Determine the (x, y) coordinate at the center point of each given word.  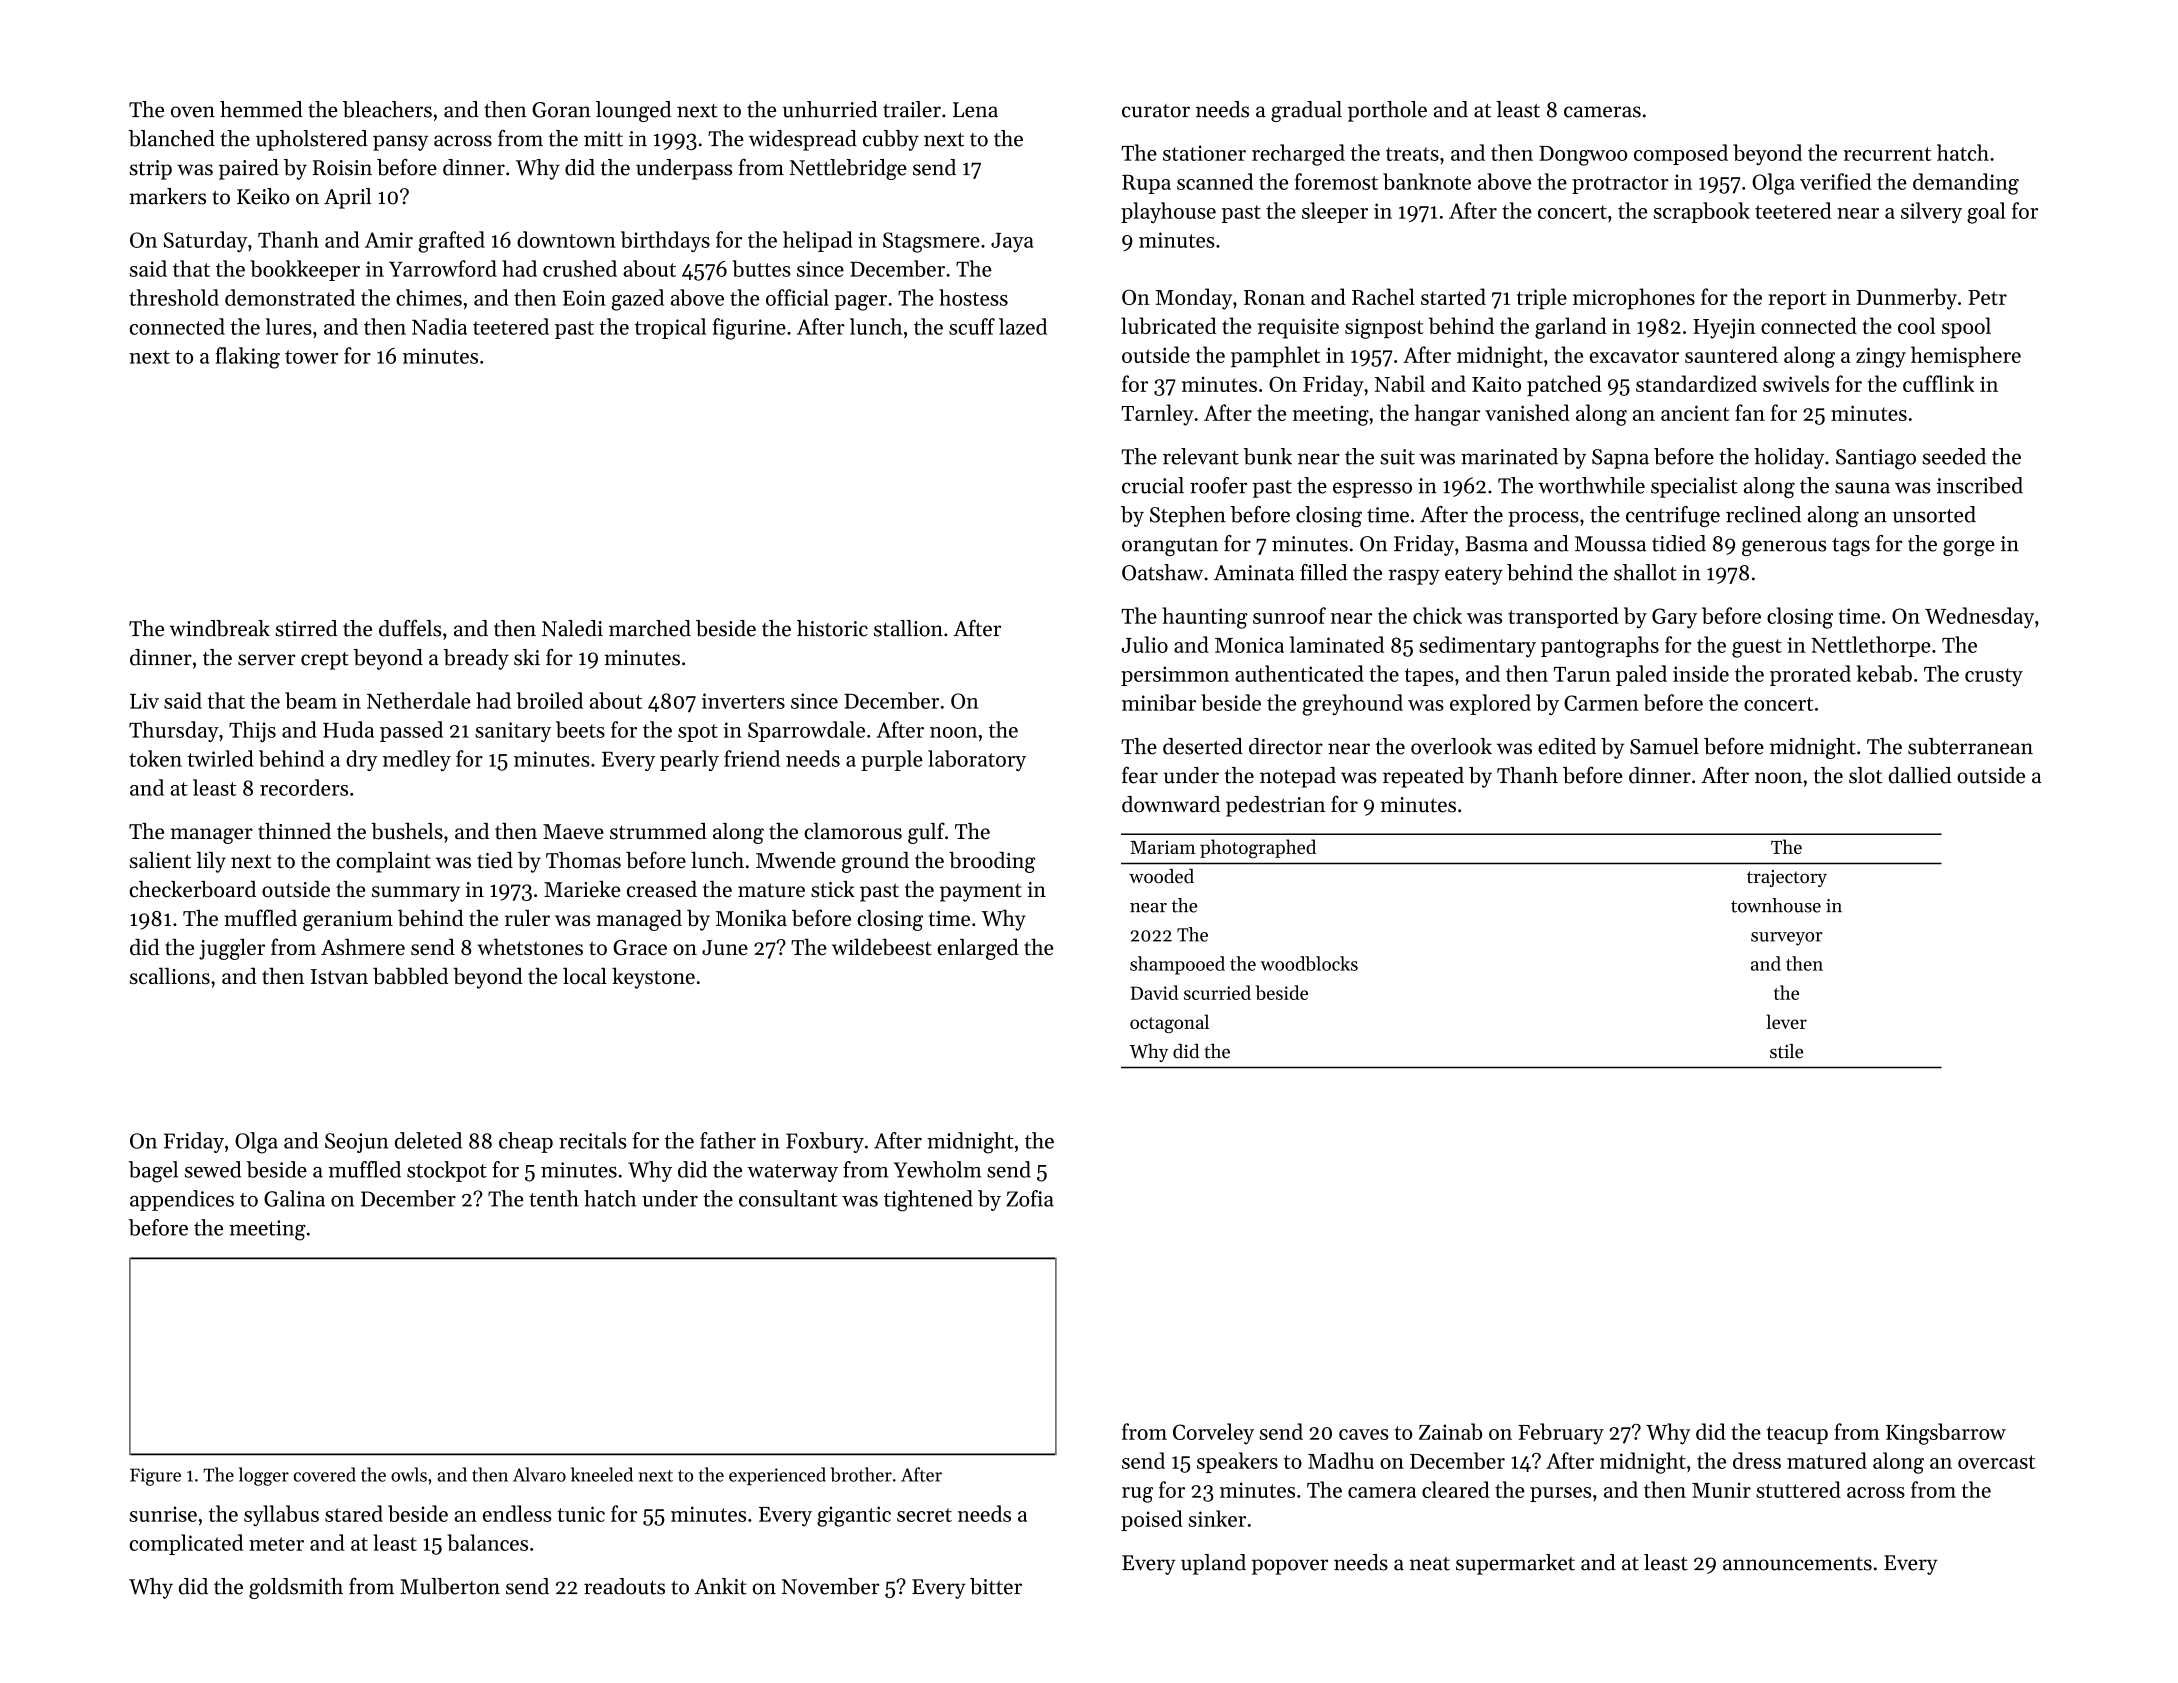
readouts (624, 1586)
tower (311, 357)
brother (861, 1474)
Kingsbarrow (1946, 1434)
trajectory (1787, 878)
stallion (908, 628)
